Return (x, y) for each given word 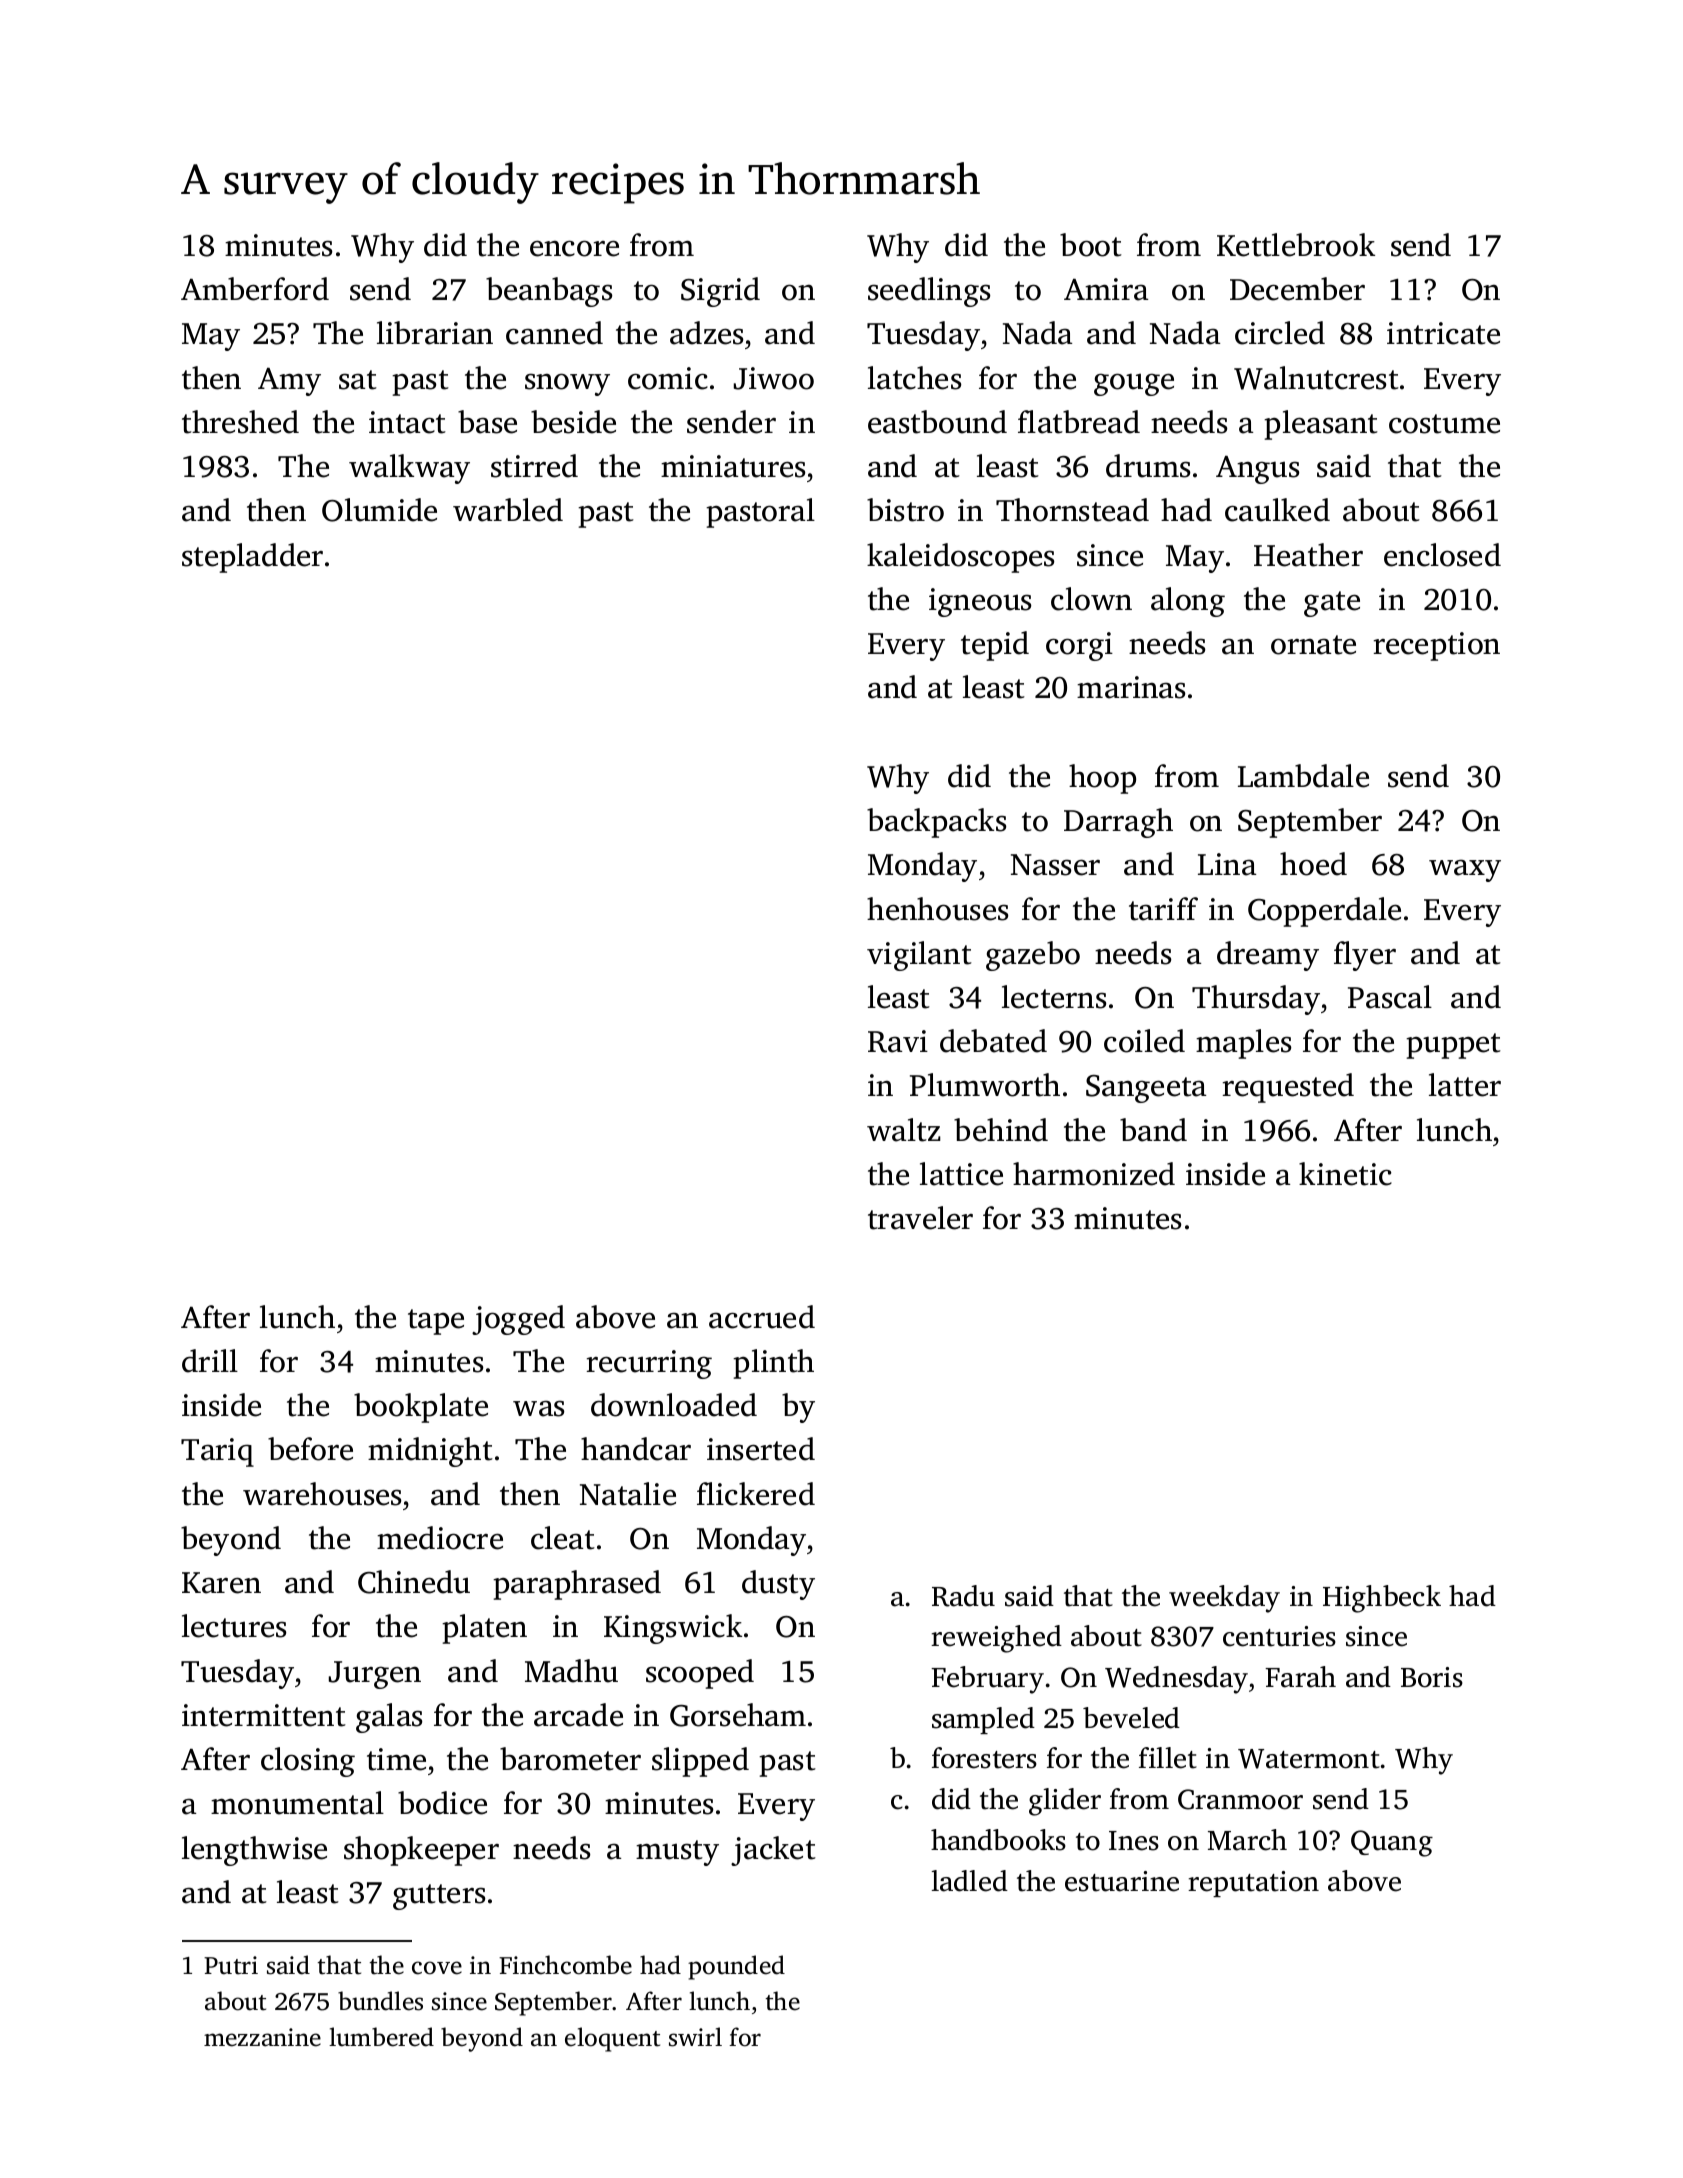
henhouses (937, 909)
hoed (1313, 864)
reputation (1253, 1884)
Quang (1392, 1843)
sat (358, 380)
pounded (736, 1967)
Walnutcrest (1316, 378)
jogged (518, 1320)
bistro (905, 510)
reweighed (996, 1639)
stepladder (252, 558)
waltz (904, 1130)
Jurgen (375, 1675)
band (1153, 1130)
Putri (231, 1965)
